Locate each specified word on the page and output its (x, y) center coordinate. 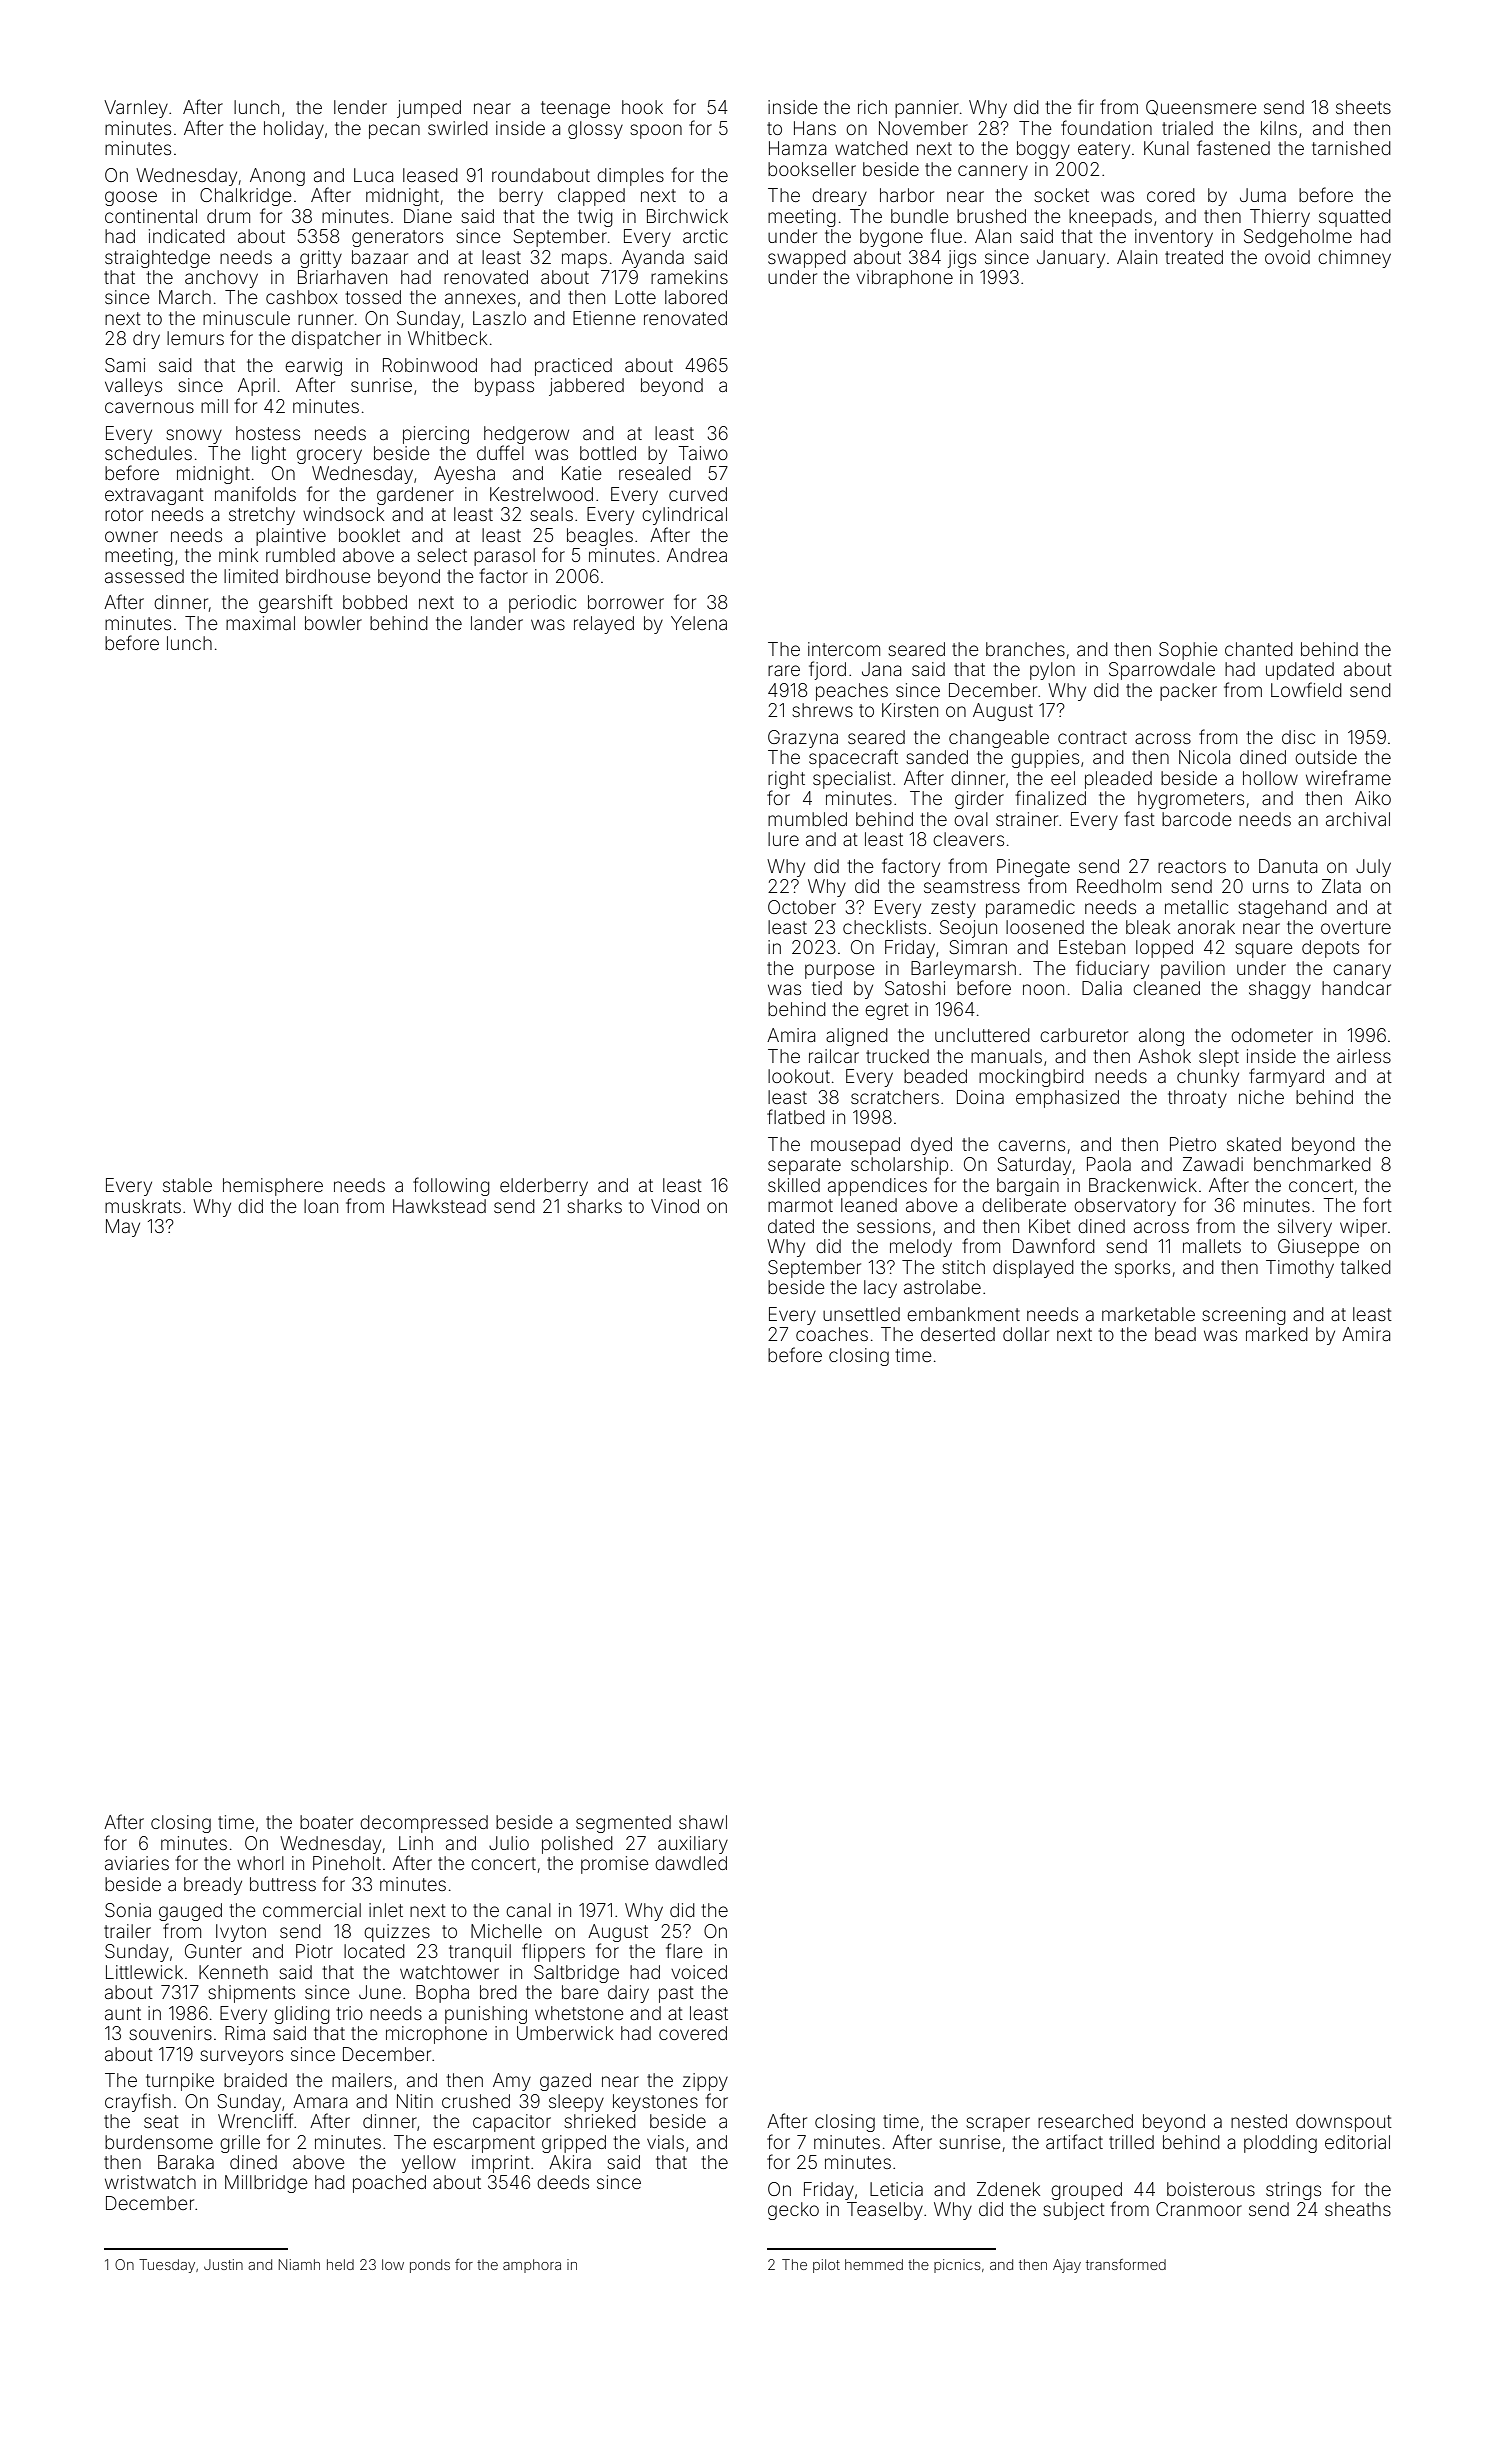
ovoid (1287, 257)
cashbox (302, 297)
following (451, 1186)
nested (1259, 2121)
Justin (223, 2264)
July (1373, 868)
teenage (575, 109)
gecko (793, 2211)
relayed (604, 625)
